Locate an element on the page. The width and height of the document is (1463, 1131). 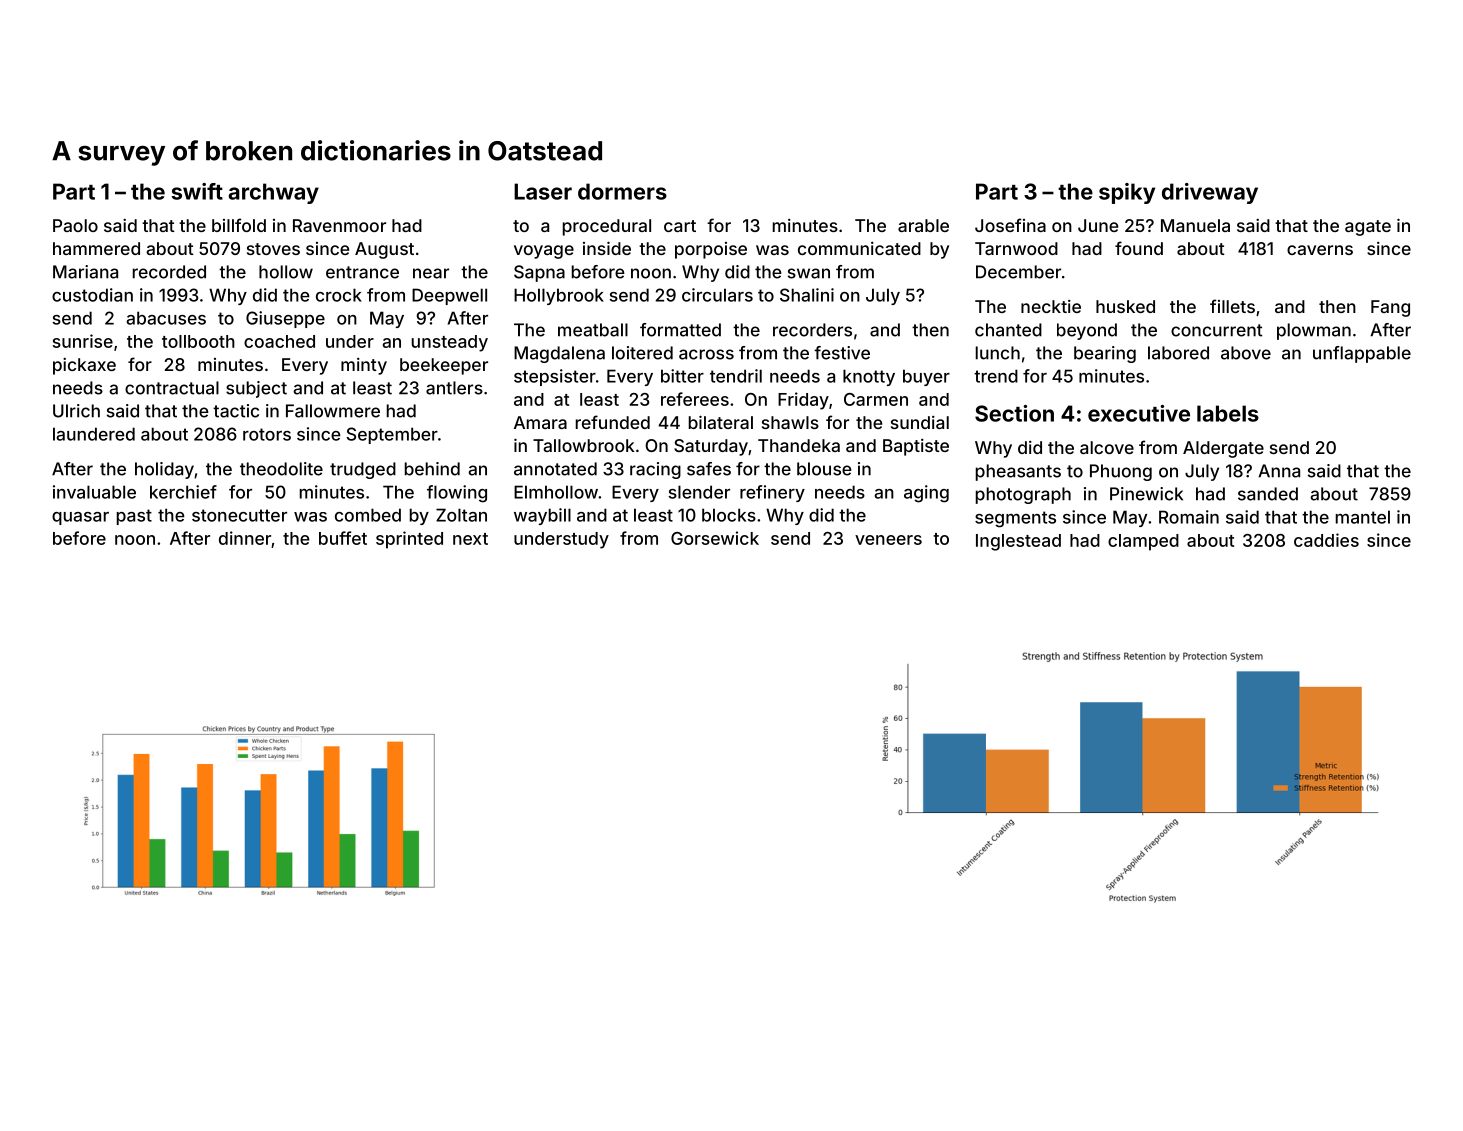
driveway is located at coordinates (1210, 193).
